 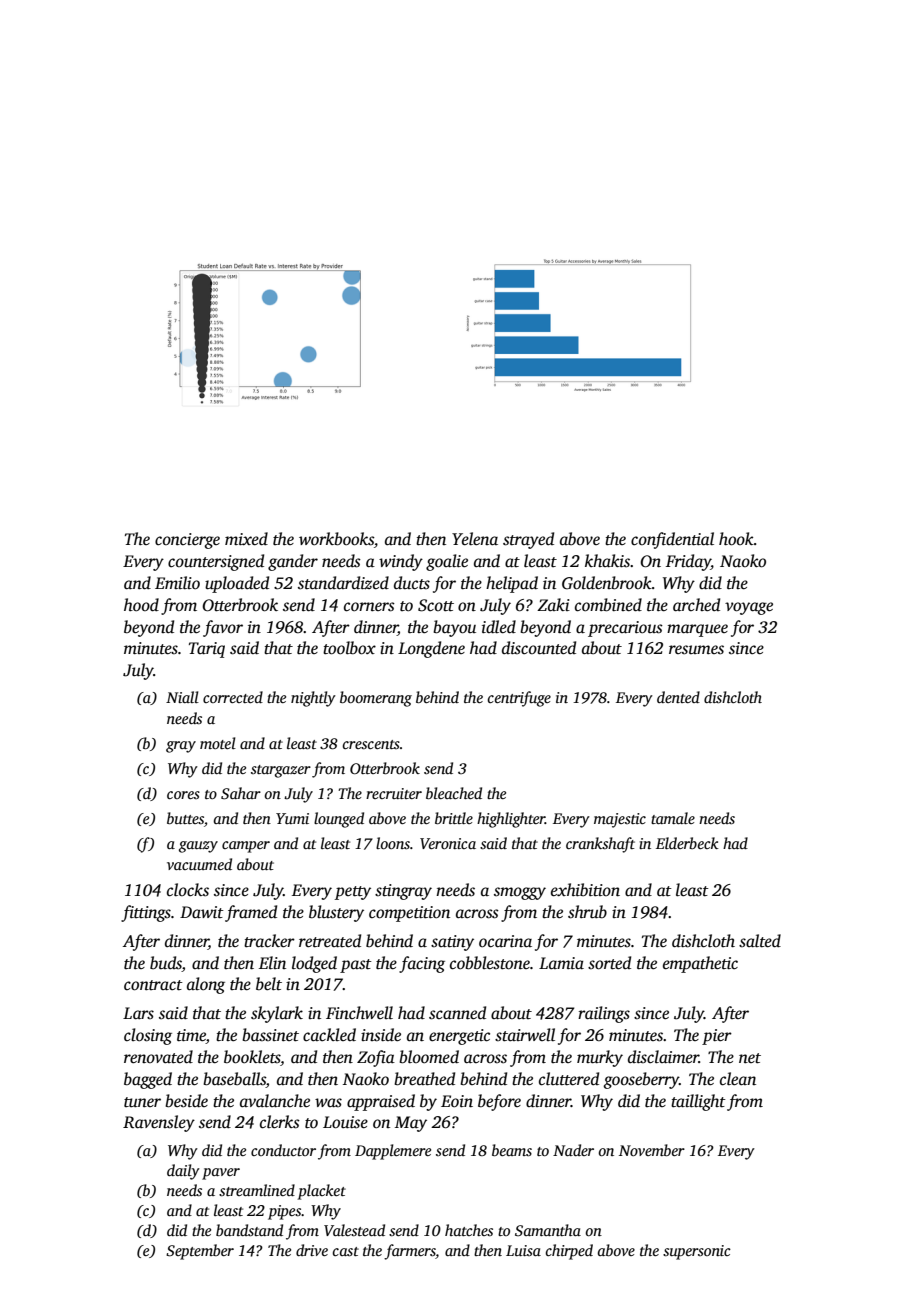 I want to click on hook, so click(x=736, y=539).
